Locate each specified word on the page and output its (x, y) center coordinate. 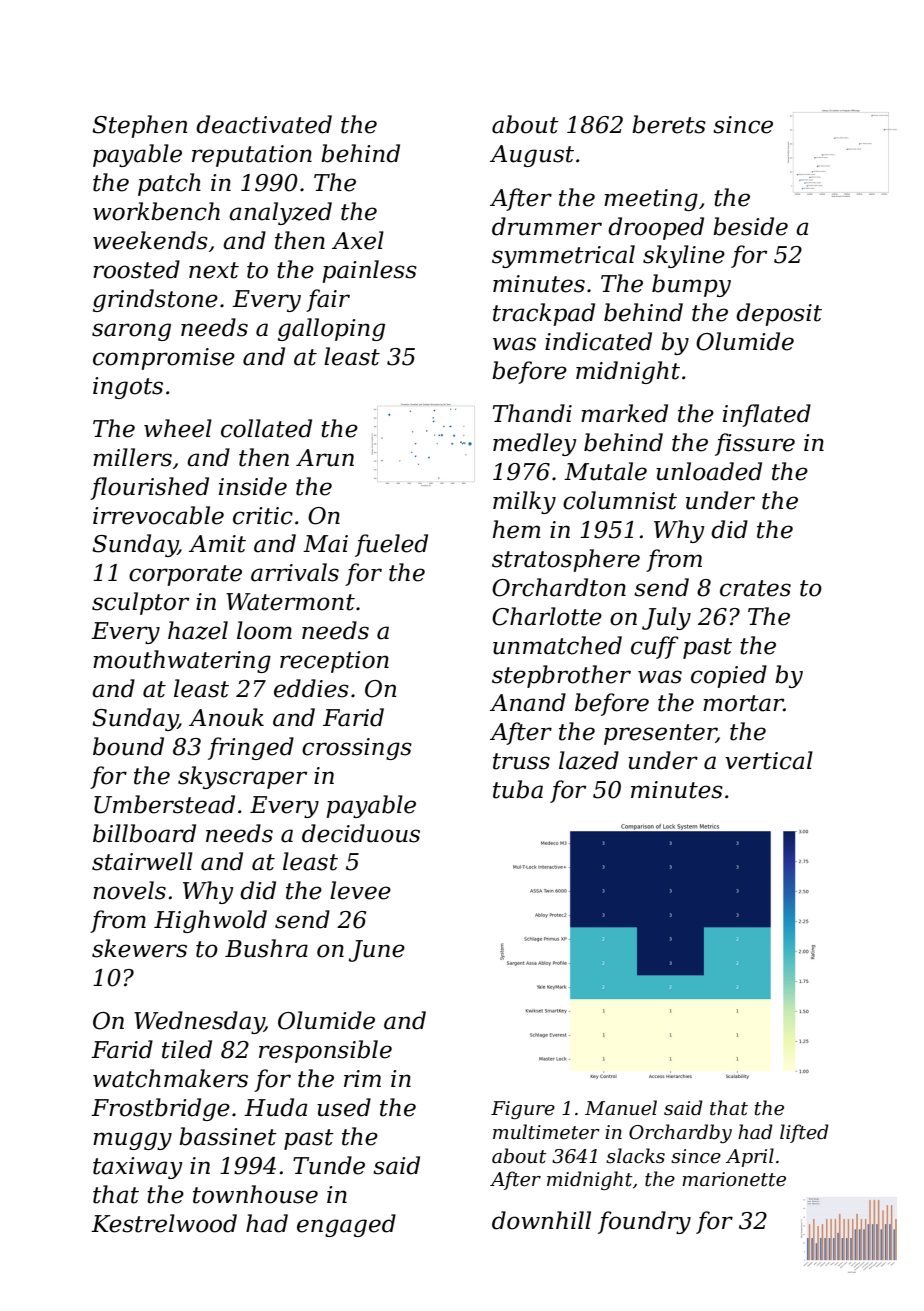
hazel (198, 630)
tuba (518, 789)
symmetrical (563, 256)
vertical (769, 760)
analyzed (280, 213)
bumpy (691, 285)
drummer (547, 226)
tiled (187, 1049)
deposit (779, 314)
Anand (528, 702)
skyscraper (242, 777)
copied (729, 676)
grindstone (155, 300)
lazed (589, 760)
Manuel (621, 1108)
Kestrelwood (164, 1223)
